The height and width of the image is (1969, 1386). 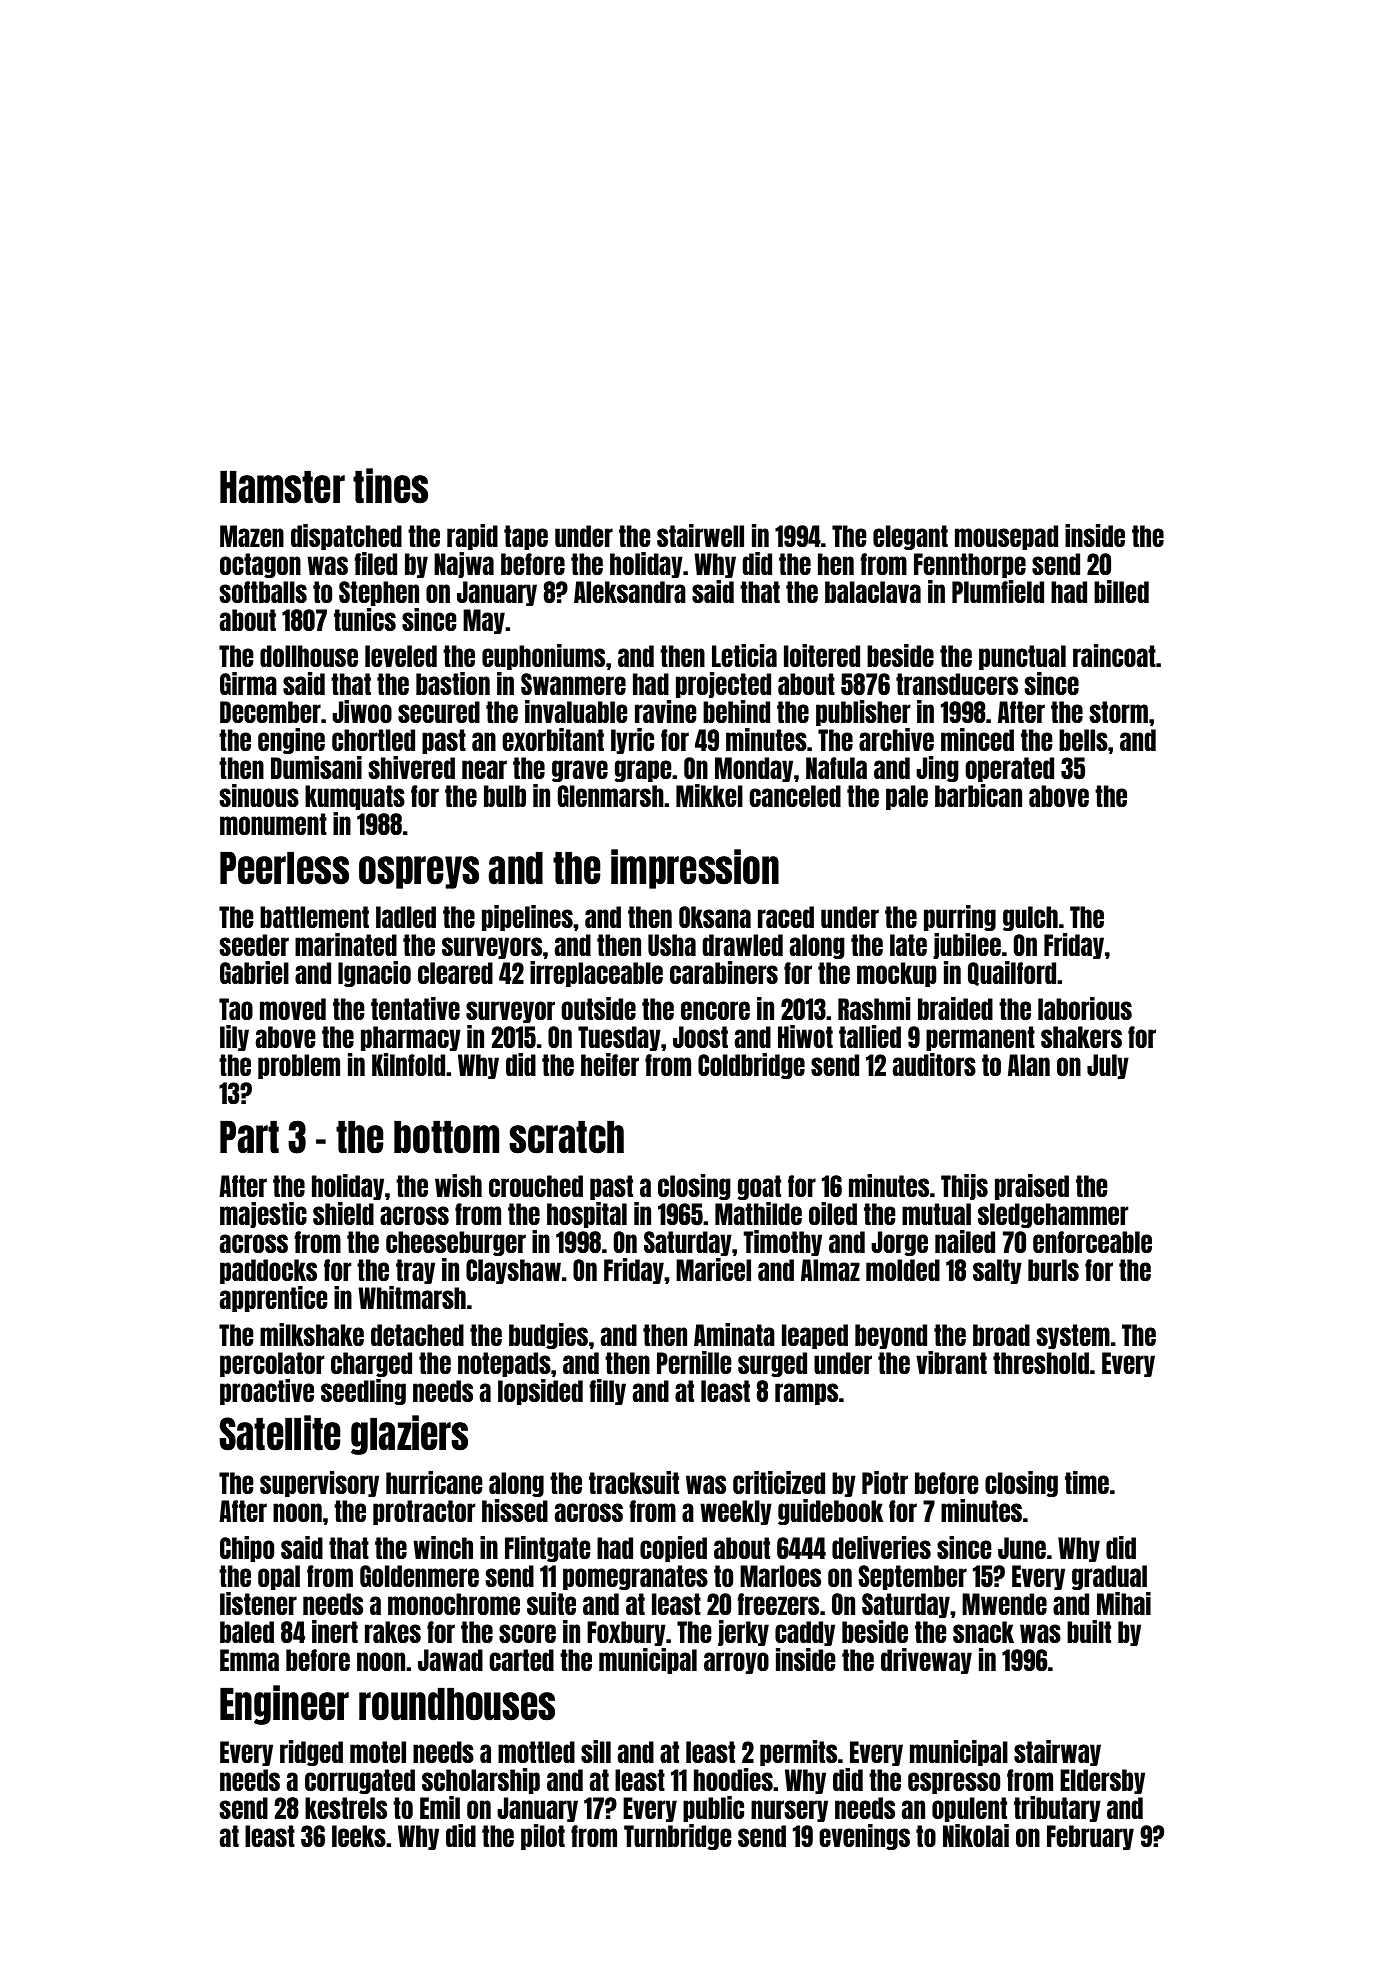 I want to click on lyric, so click(x=632, y=741).
